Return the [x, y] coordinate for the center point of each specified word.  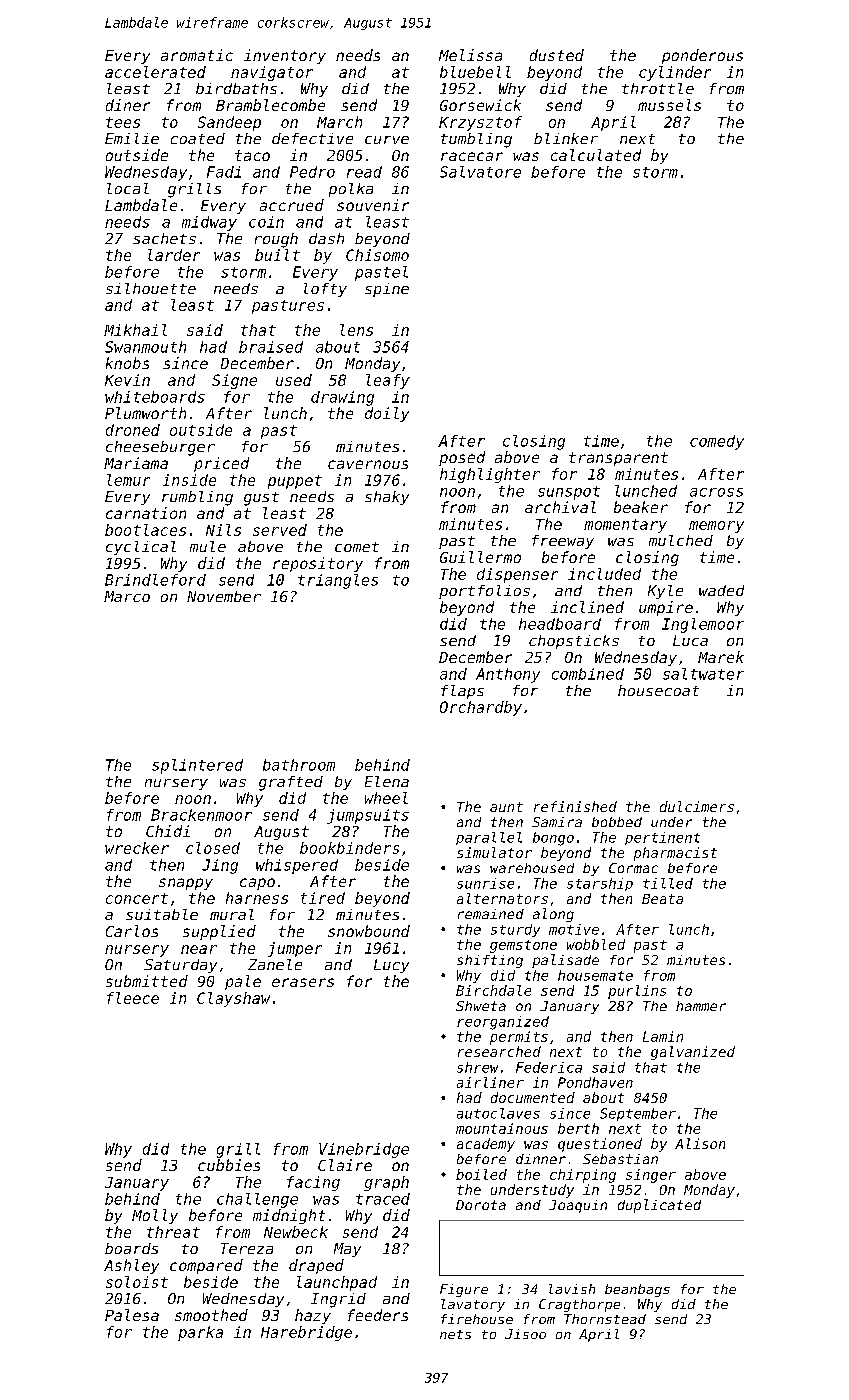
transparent [618, 459]
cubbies [229, 1165]
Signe [234, 381]
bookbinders [349, 848]
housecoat [658, 690]
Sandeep [229, 123]
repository [318, 564]
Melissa [470, 55]
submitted [147, 981]
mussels [669, 105]
